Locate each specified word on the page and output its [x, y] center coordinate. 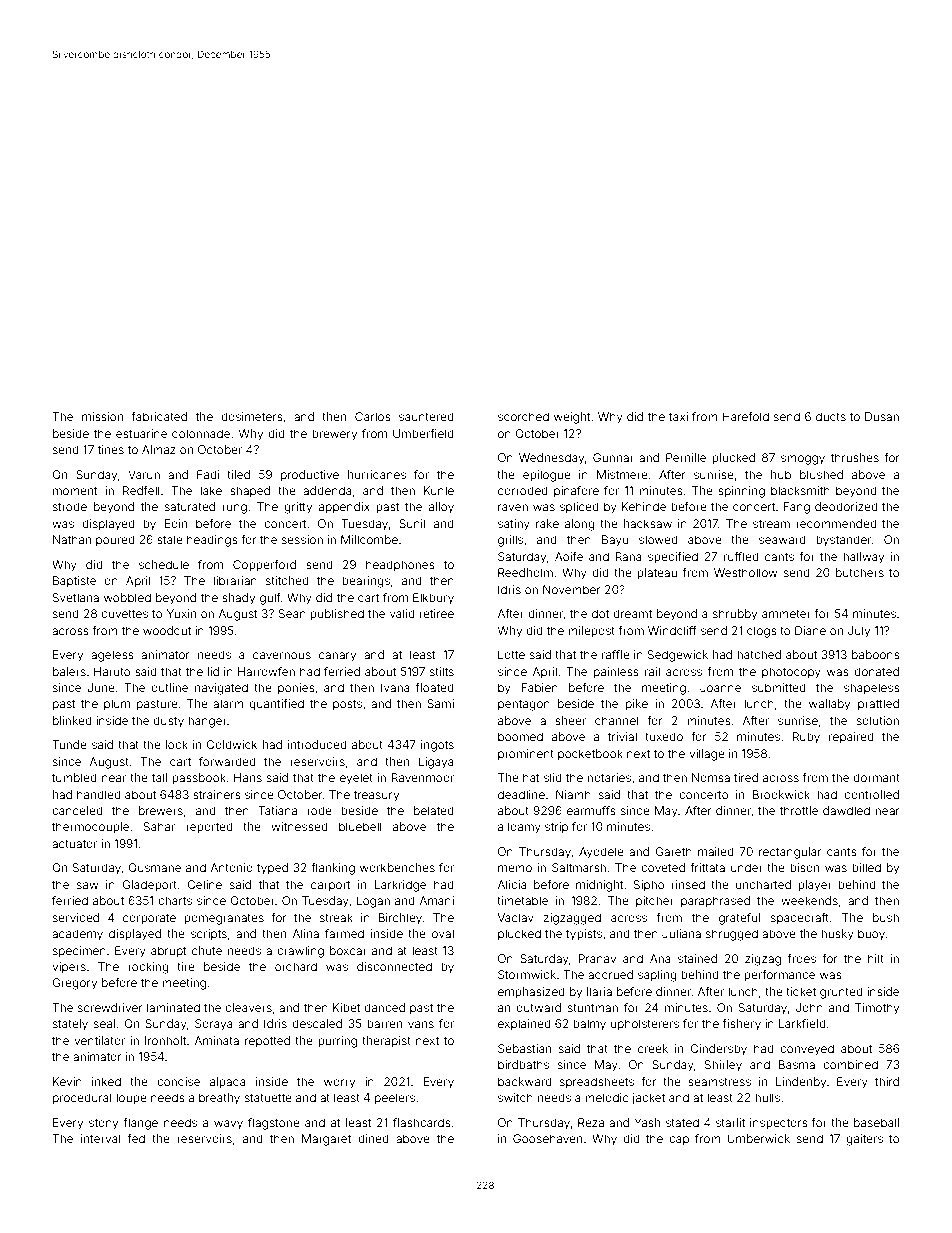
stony [103, 1124]
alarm [228, 703]
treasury [376, 796]
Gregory [74, 984]
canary [337, 657]
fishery [742, 1025]
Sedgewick [678, 656]
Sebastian [524, 1048]
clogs [762, 632]
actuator [74, 844]
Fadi [208, 474]
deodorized [846, 506]
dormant [876, 777]
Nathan [72, 539]
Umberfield [423, 433]
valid [402, 613]
